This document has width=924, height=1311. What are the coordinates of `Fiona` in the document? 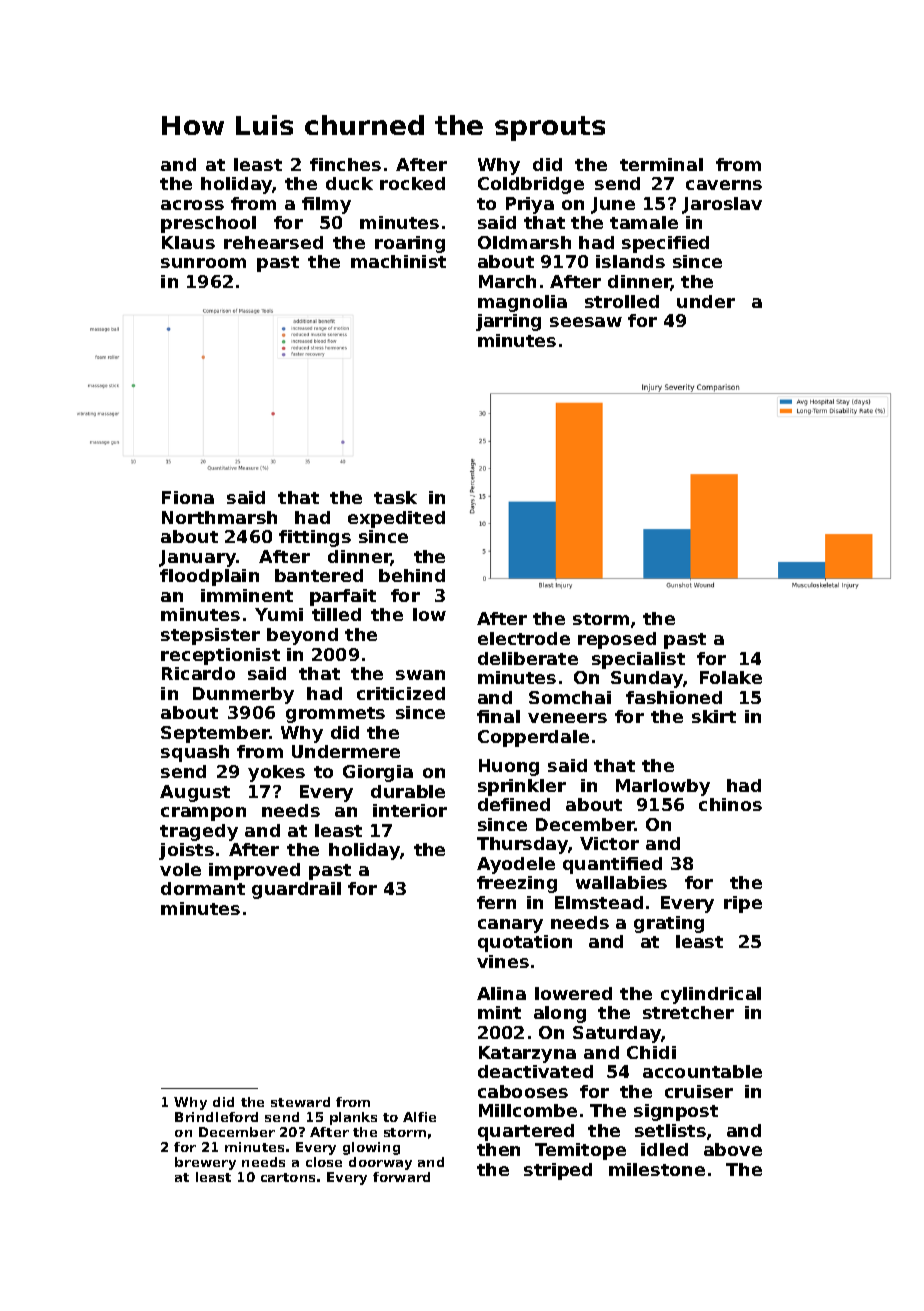 It's located at (188, 497).
